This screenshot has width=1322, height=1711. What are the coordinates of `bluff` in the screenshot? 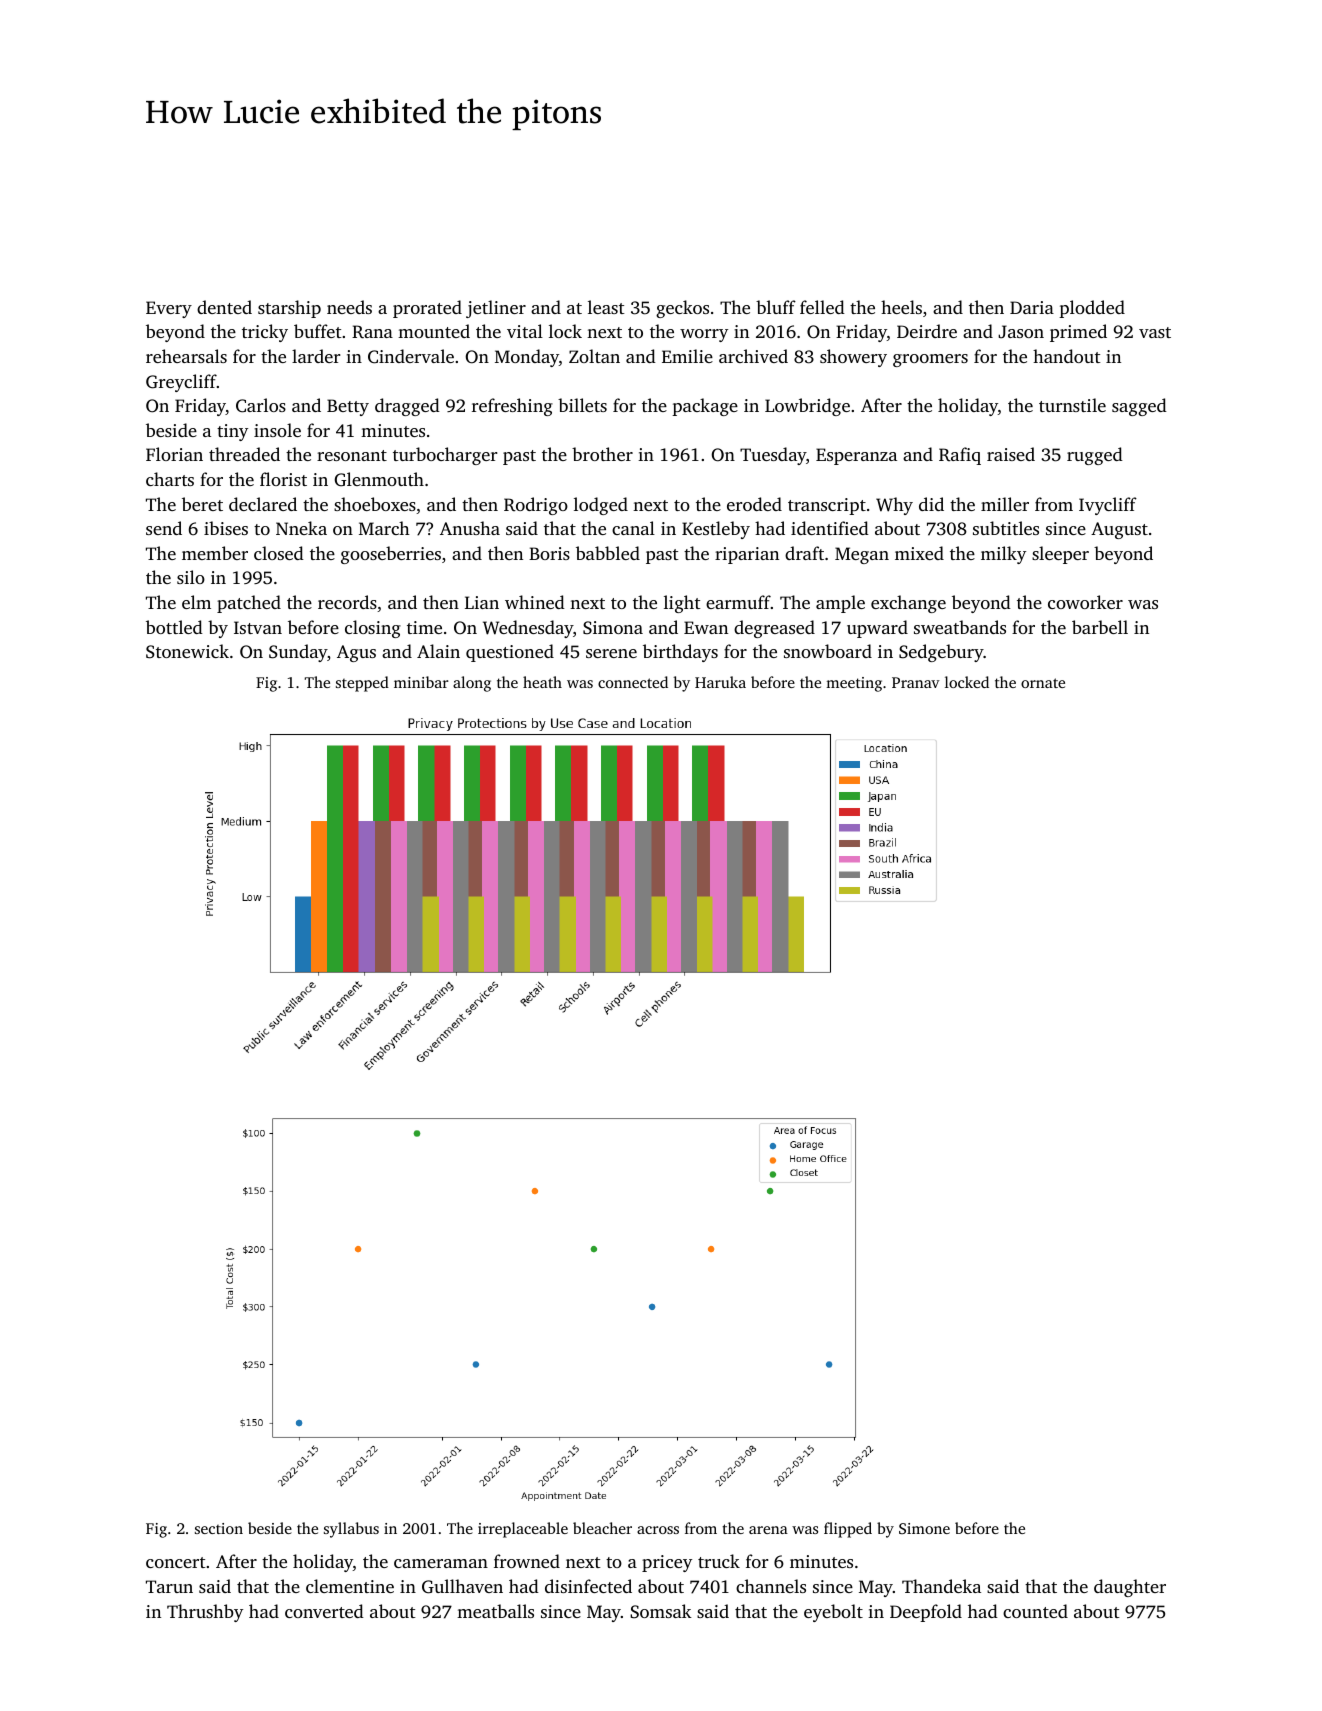 It's located at (776, 307).
